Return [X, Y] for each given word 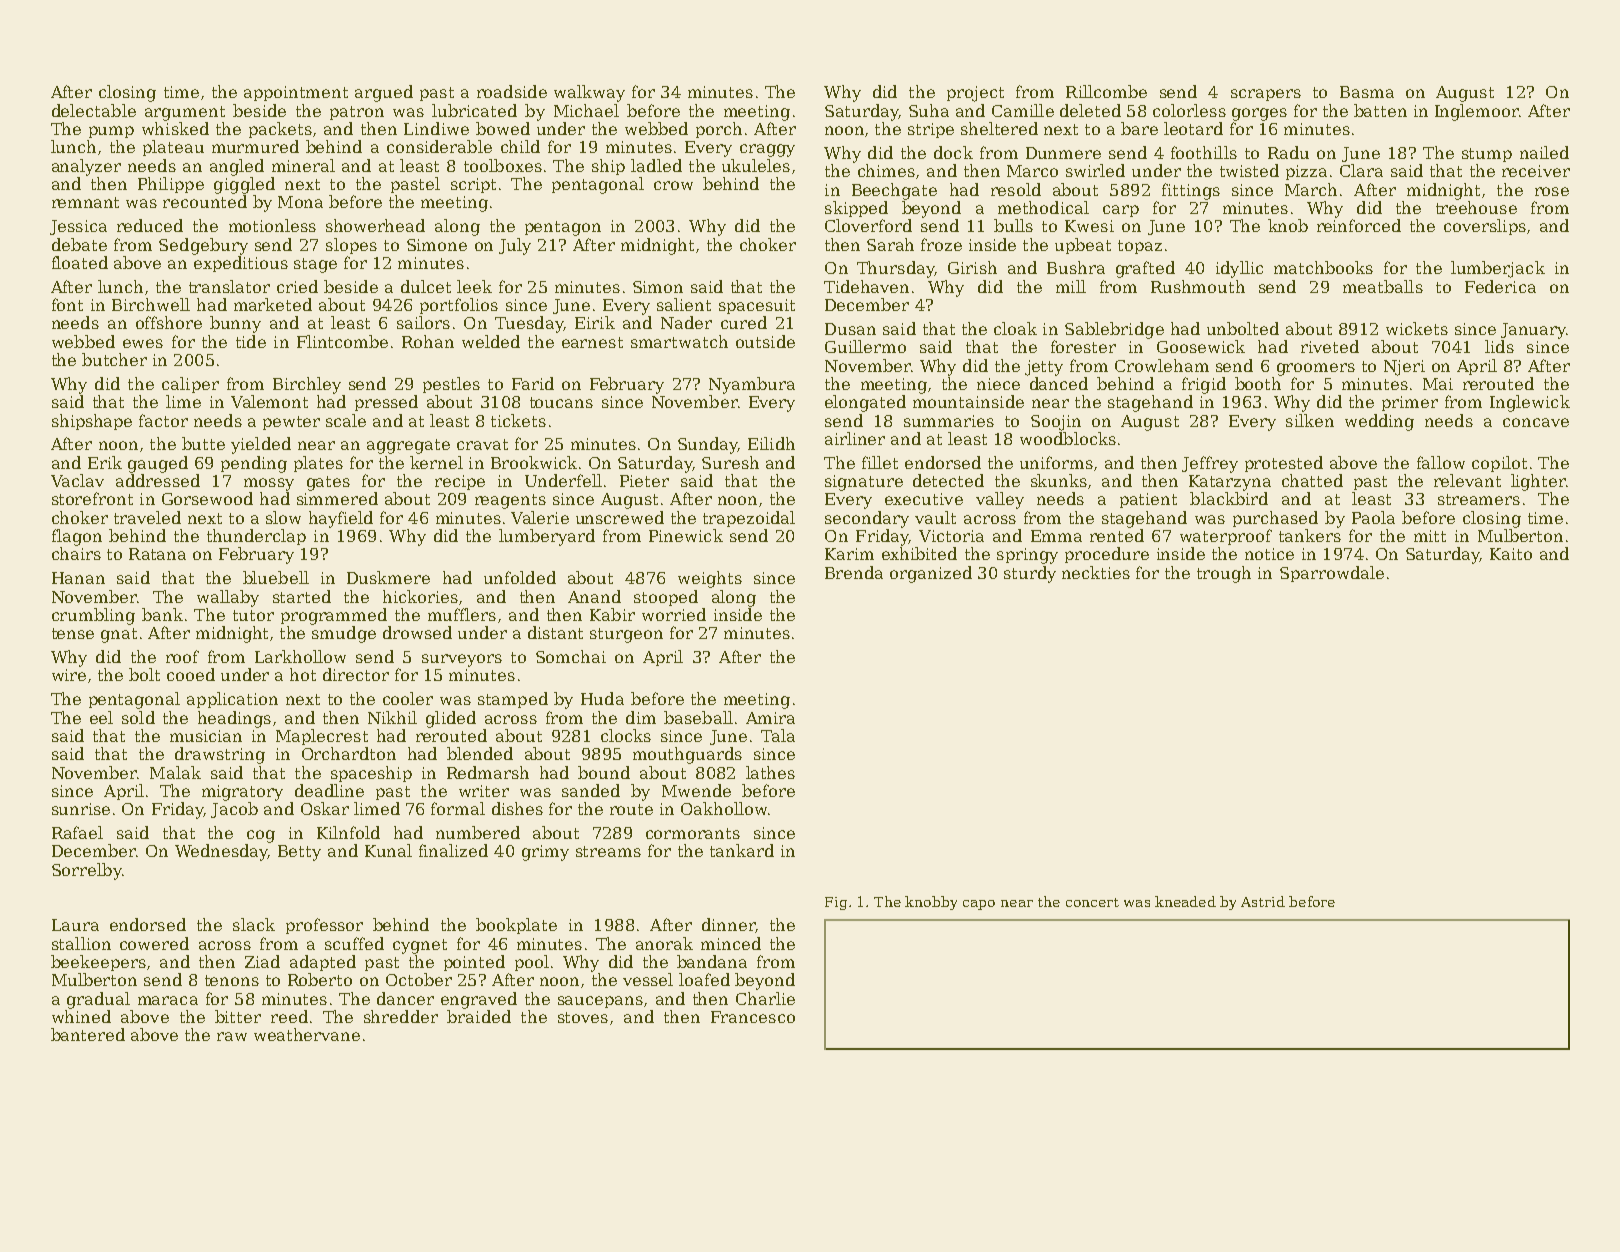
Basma [1367, 92]
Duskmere [388, 577]
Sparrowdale [1332, 574]
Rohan [428, 341]
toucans [561, 402]
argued [384, 93]
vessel [648, 979]
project [975, 94]
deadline [329, 790]
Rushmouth [1198, 286]
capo [979, 905]
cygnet [420, 946]
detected [948, 480]
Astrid [1263, 901]
